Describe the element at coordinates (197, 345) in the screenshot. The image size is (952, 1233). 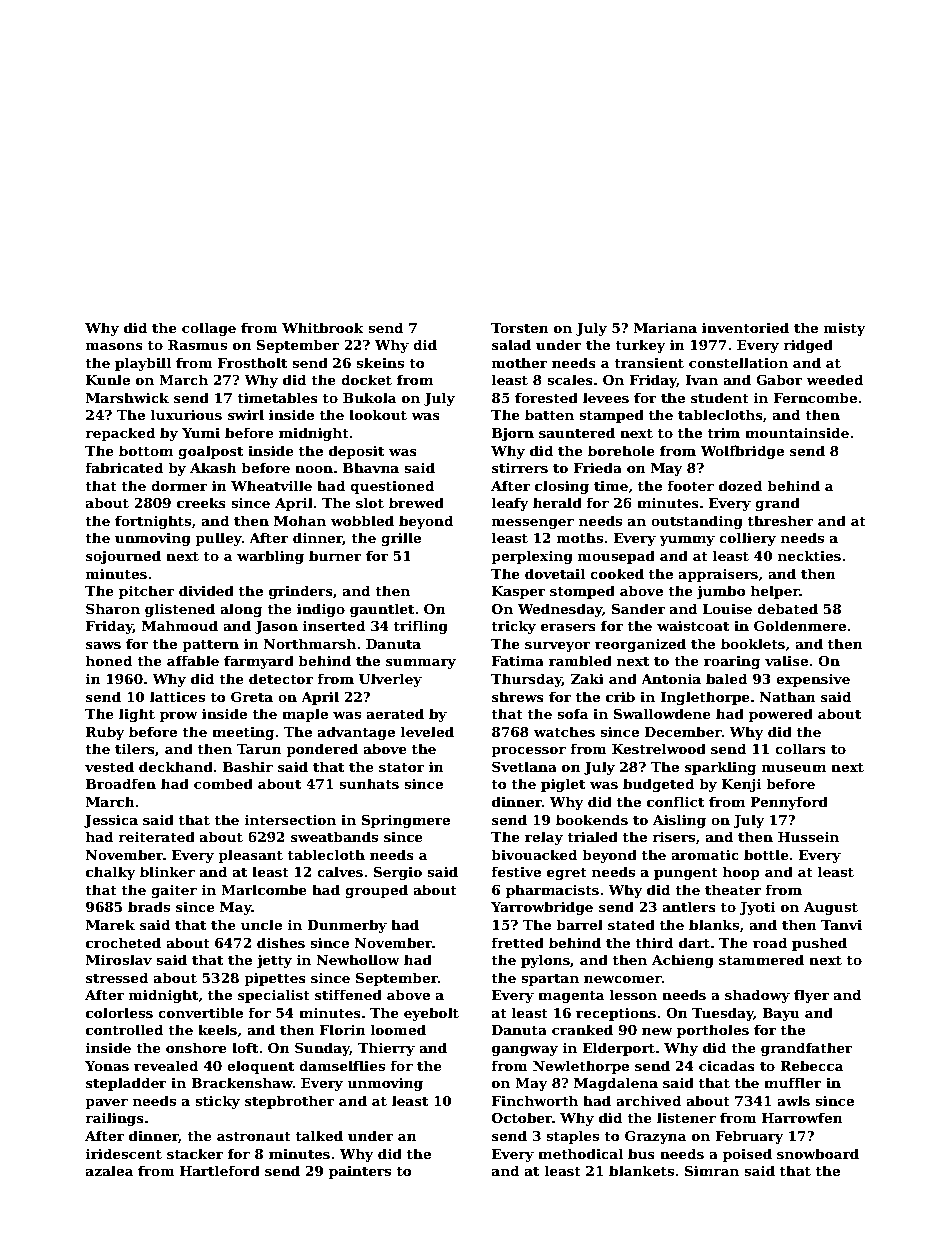
I see `Rasmus` at that location.
